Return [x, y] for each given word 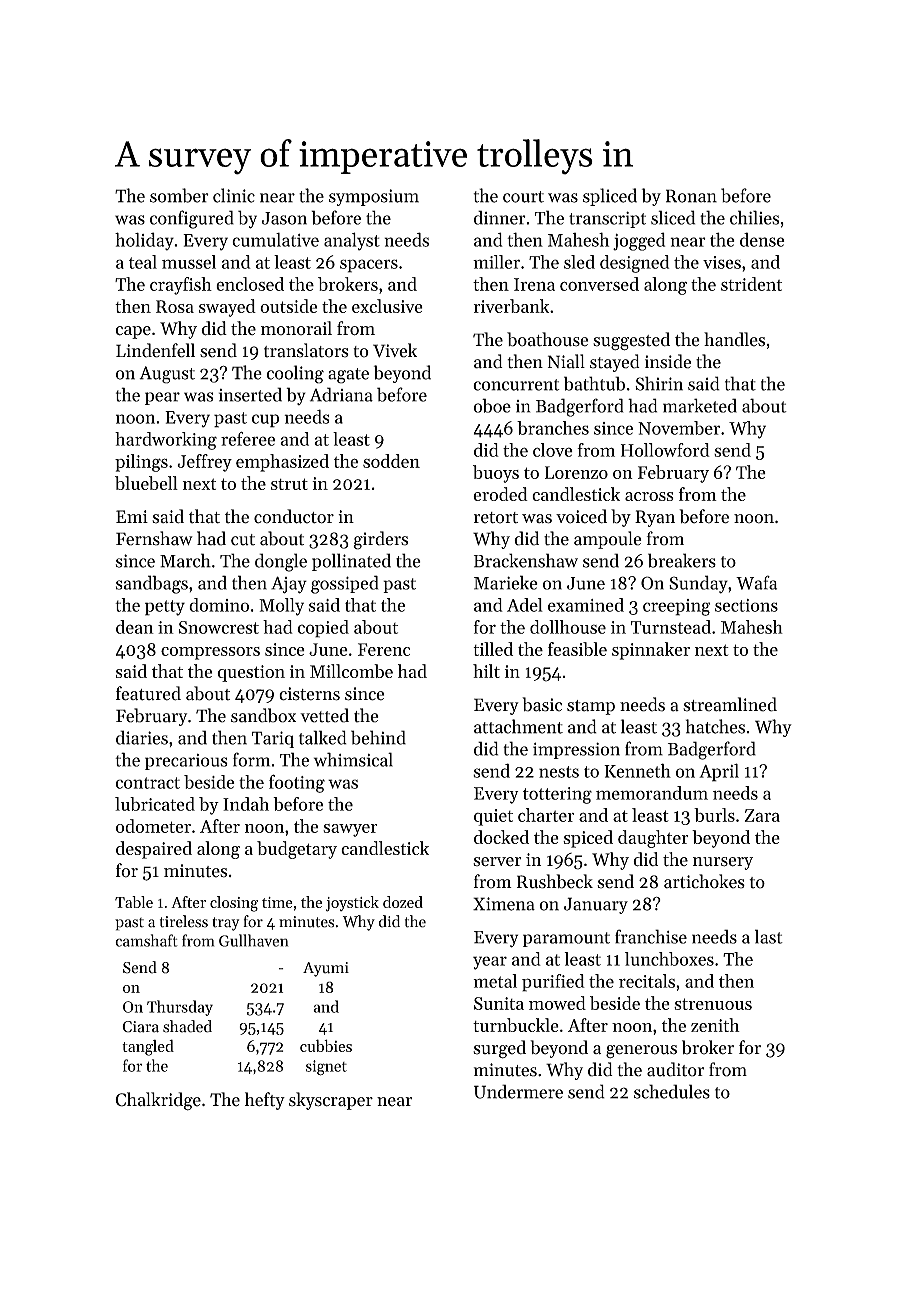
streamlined [730, 704]
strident [751, 284]
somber [179, 195]
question [251, 673]
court [523, 197]
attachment [518, 726]
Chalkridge [158, 1101]
